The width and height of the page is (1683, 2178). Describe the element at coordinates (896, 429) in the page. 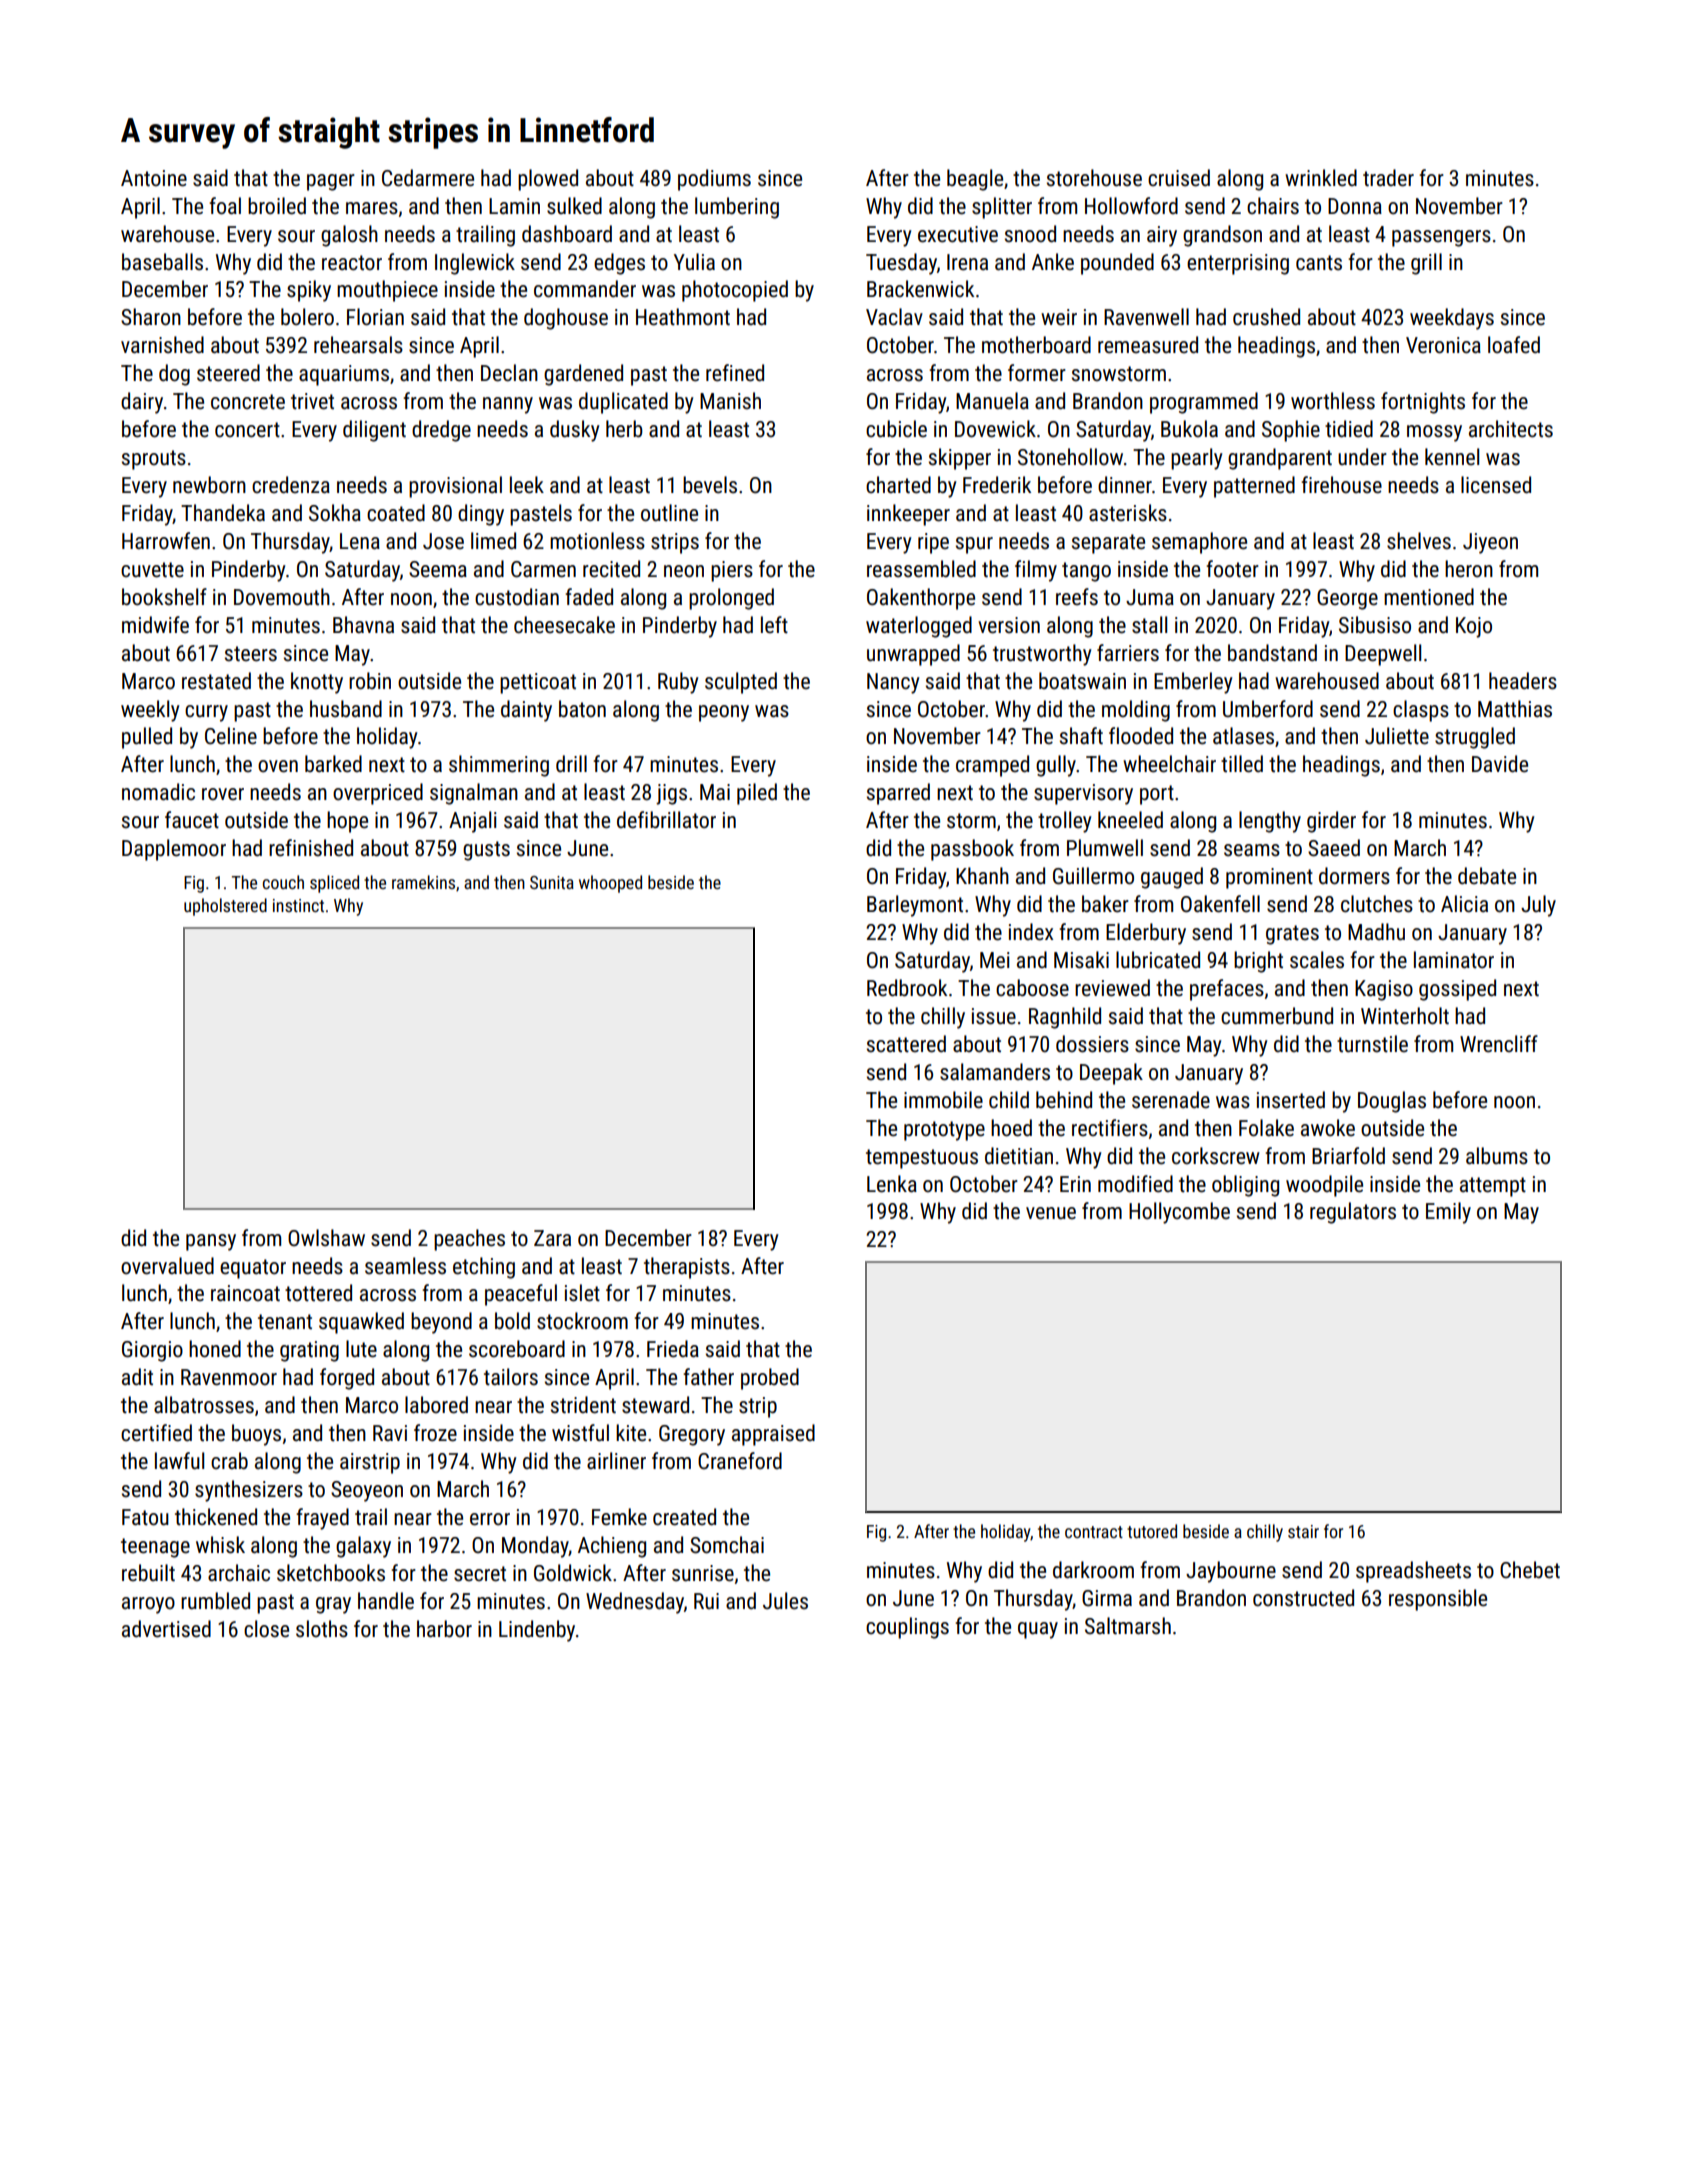

I see `cubicle` at that location.
